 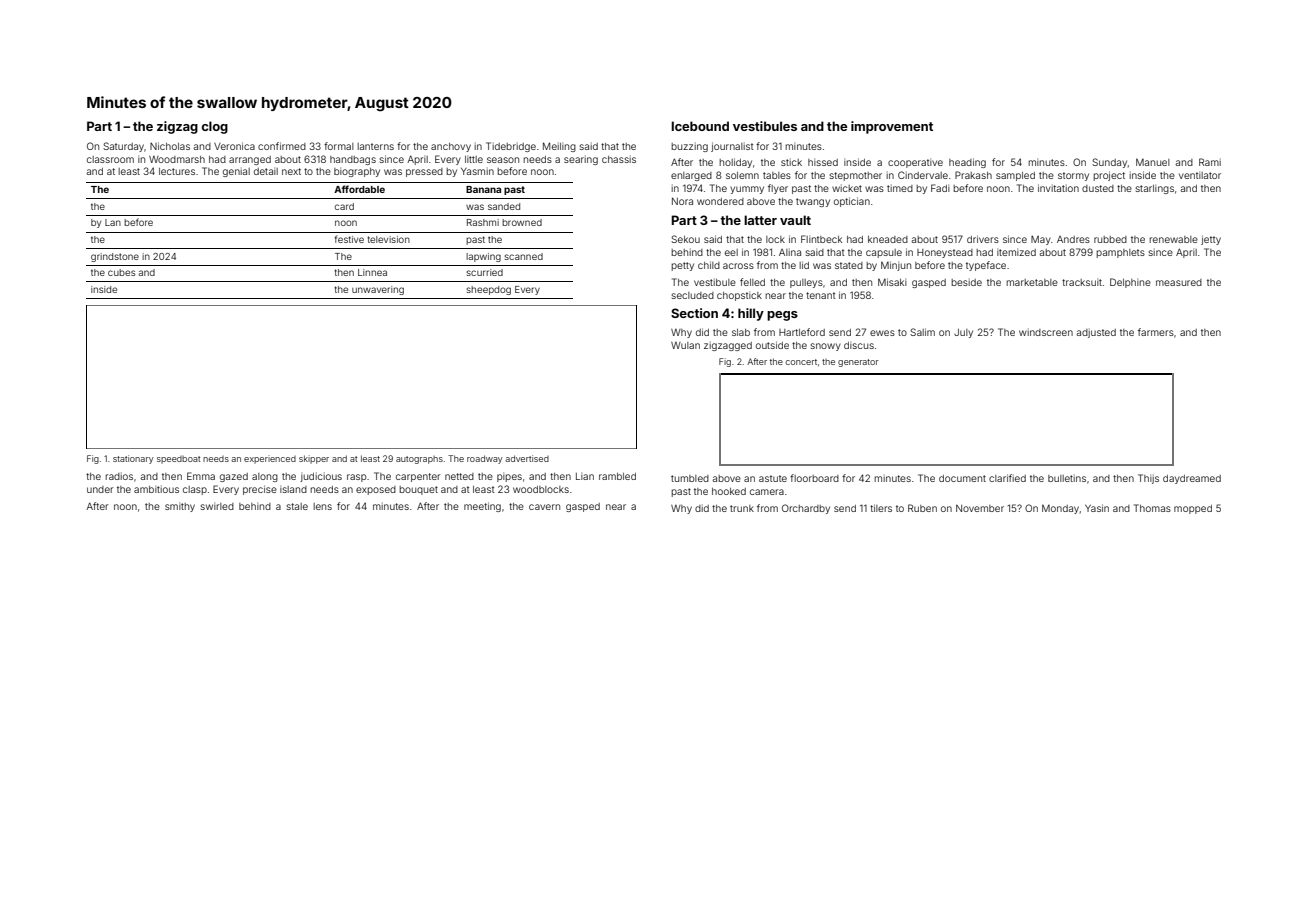 What do you see at coordinates (858, 363) in the page?
I see `generator` at bounding box center [858, 363].
